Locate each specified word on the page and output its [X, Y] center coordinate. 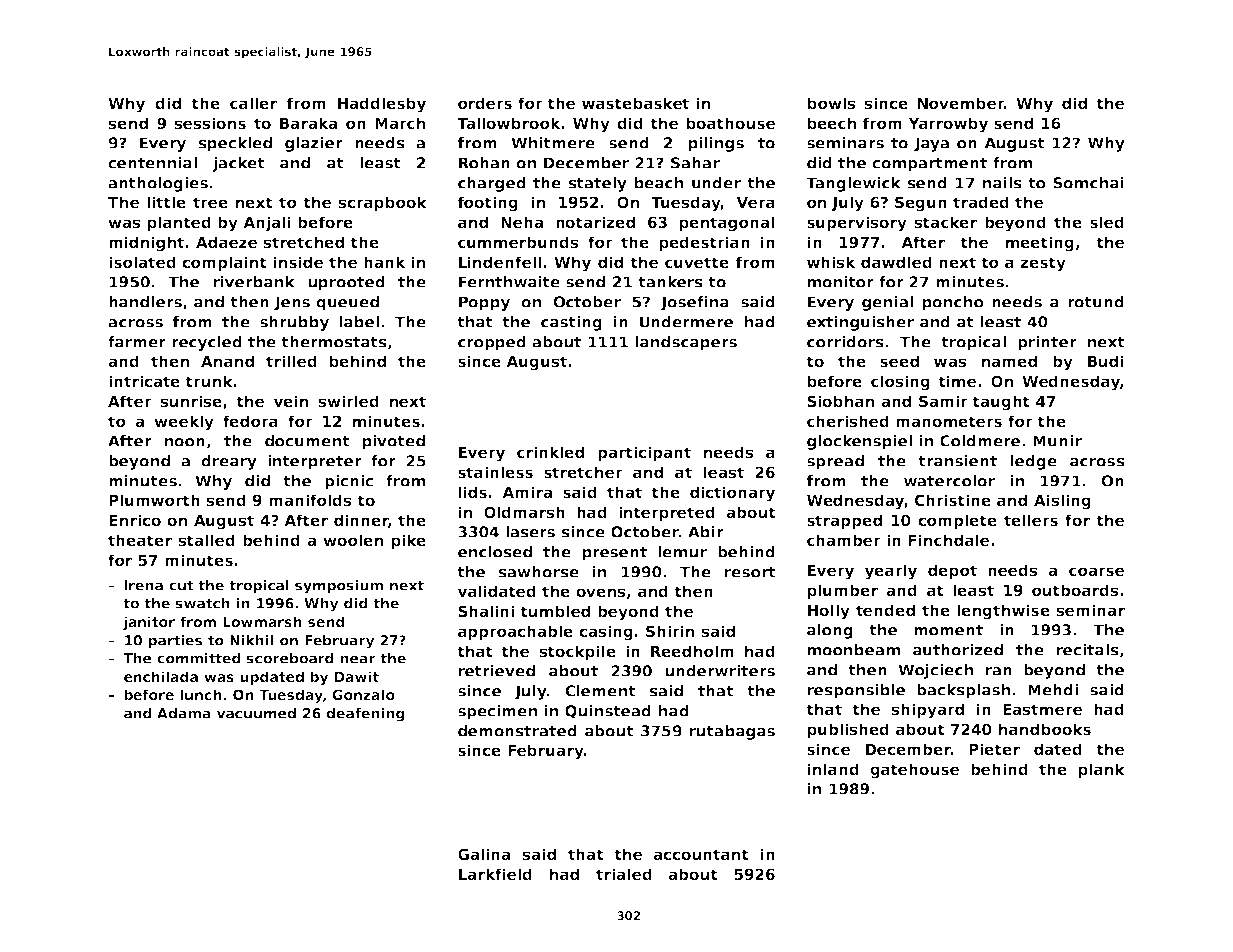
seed [899, 361]
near [358, 659]
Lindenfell [500, 262]
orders [485, 103]
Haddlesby [382, 105]
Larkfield [495, 874]
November [961, 103]
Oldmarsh [524, 512]
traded [981, 202]
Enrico [135, 520]
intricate [144, 381]
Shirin [670, 631]
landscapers [686, 343]
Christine [953, 500]
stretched [304, 242]
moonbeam [854, 650]
